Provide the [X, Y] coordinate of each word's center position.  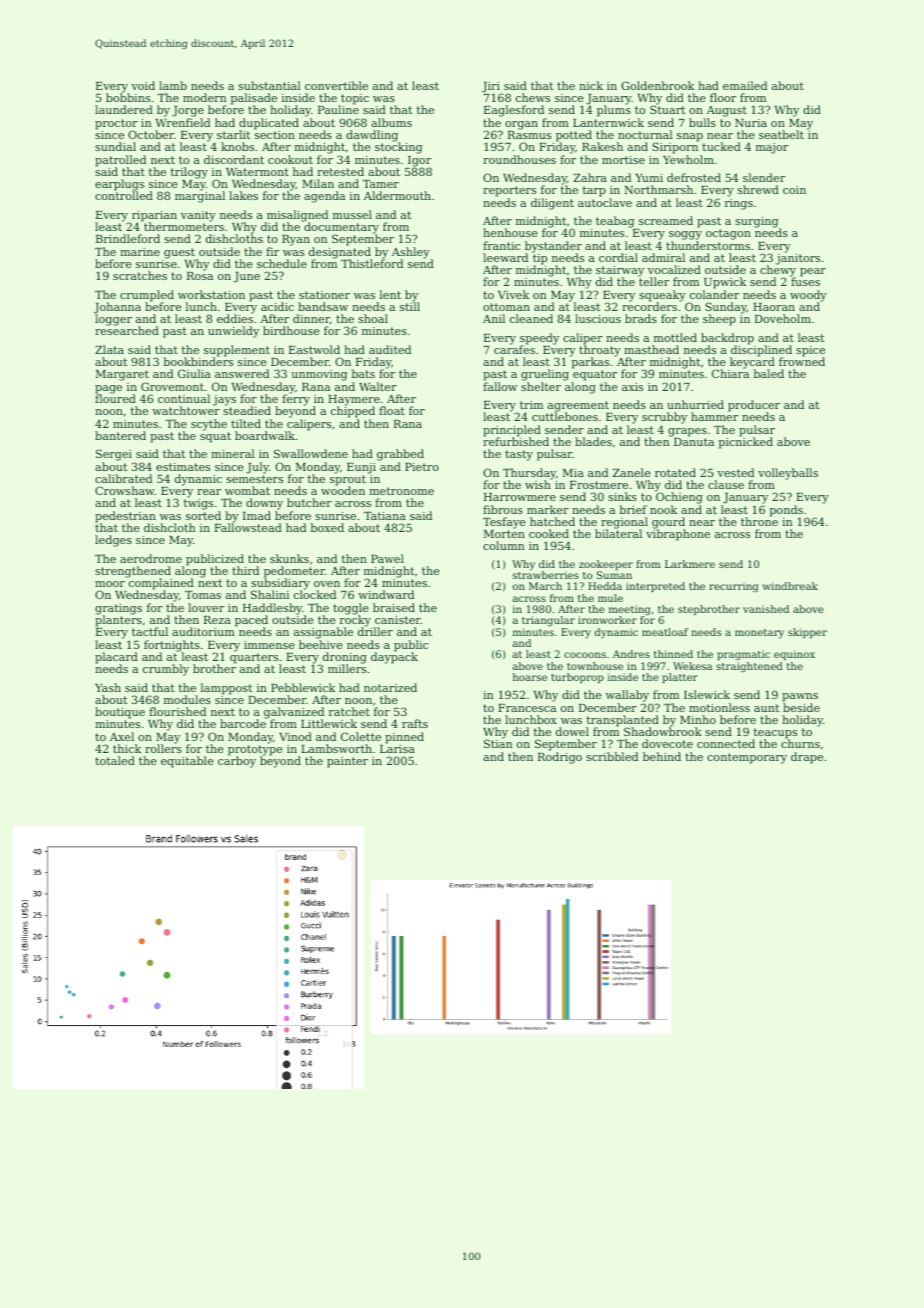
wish [538, 484]
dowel [572, 731]
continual [184, 398]
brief [633, 509]
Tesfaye [504, 523]
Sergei [114, 455]
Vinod [295, 736]
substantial [269, 85]
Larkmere [690, 564]
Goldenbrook [657, 85]
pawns [800, 697]
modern [205, 97]
